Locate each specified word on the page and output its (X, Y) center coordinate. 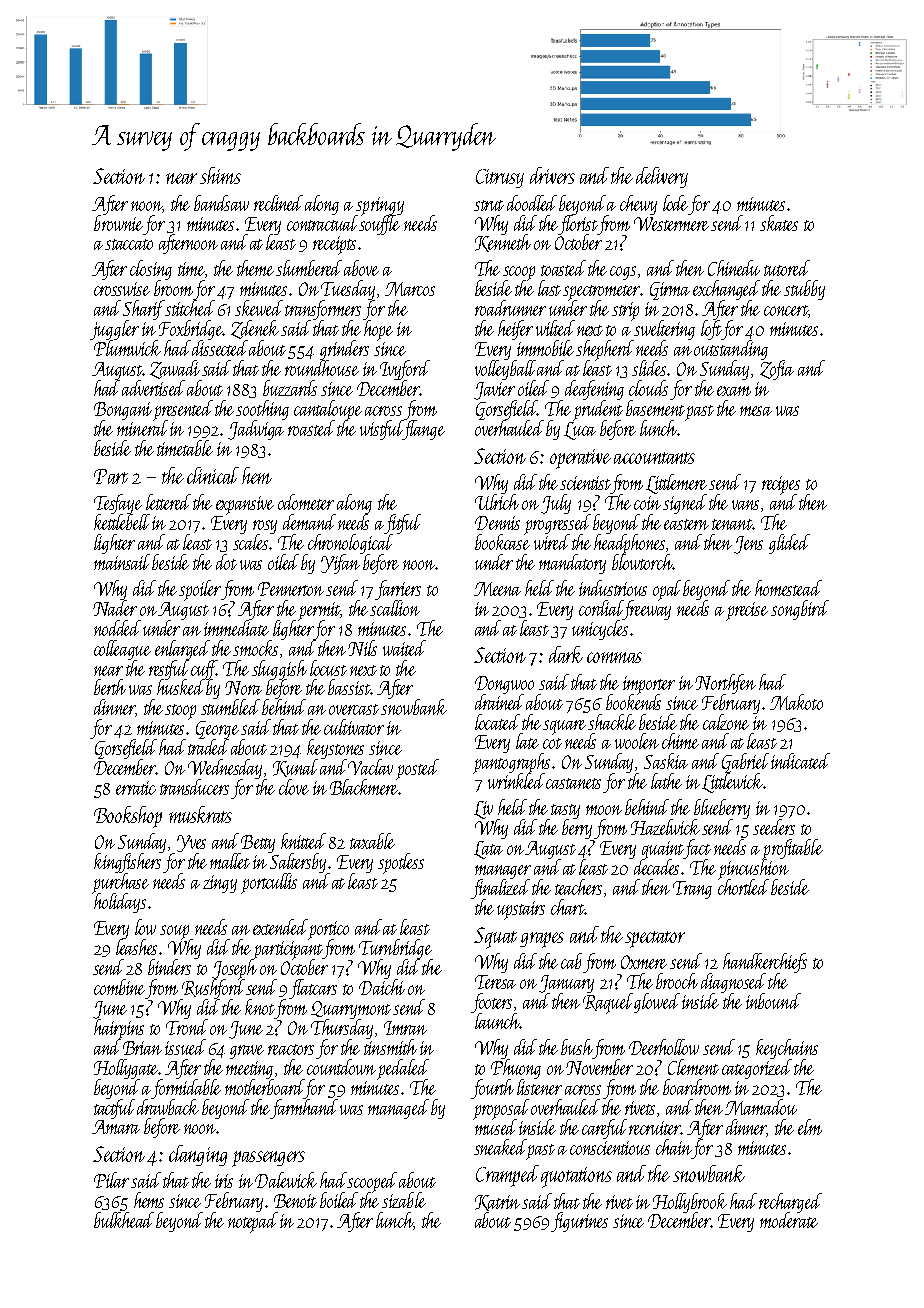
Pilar (111, 1180)
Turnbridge (395, 949)
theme (255, 268)
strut (489, 205)
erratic (136, 788)
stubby (804, 290)
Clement (693, 1067)
